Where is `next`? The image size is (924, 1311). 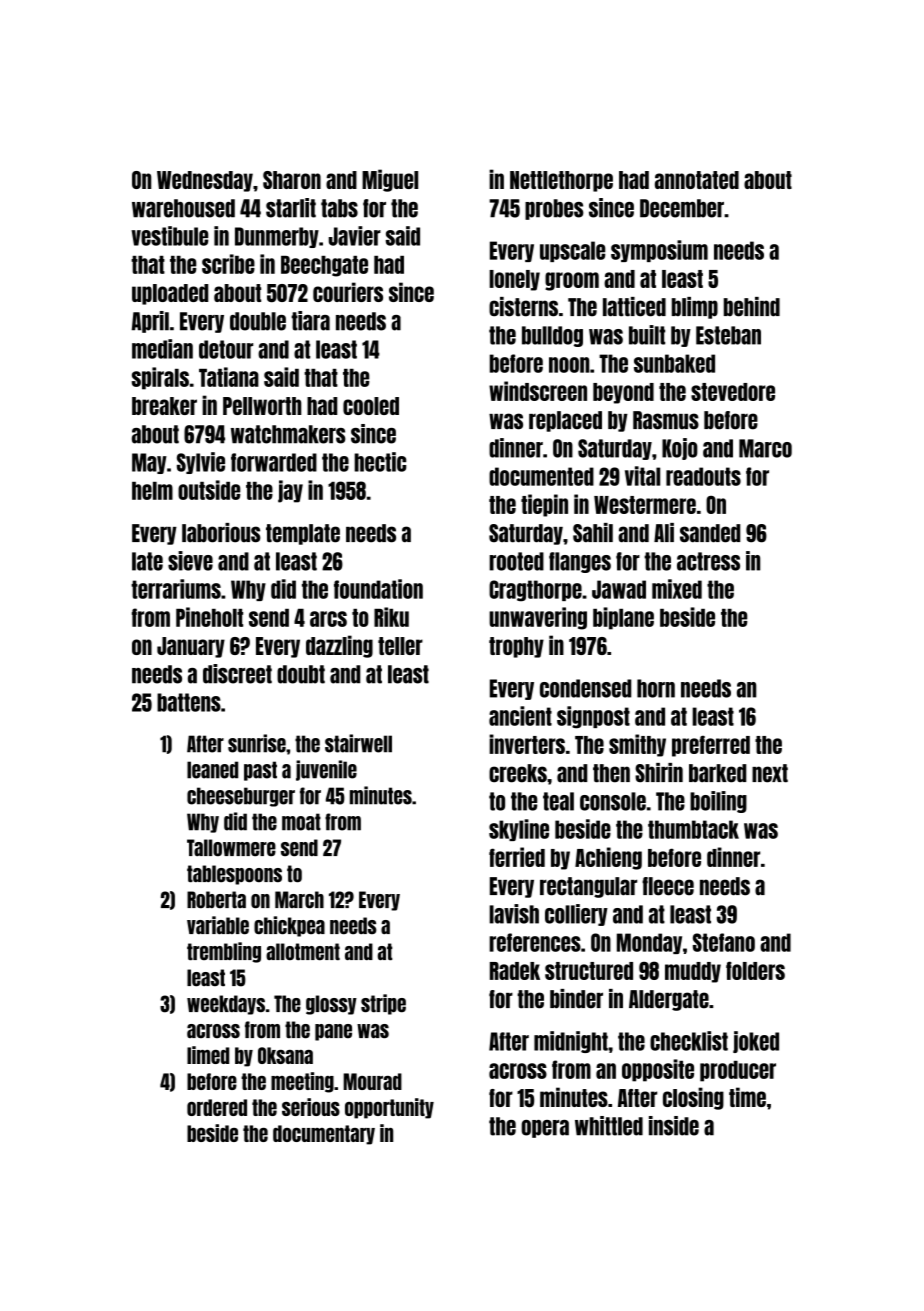
next is located at coordinates (770, 773).
